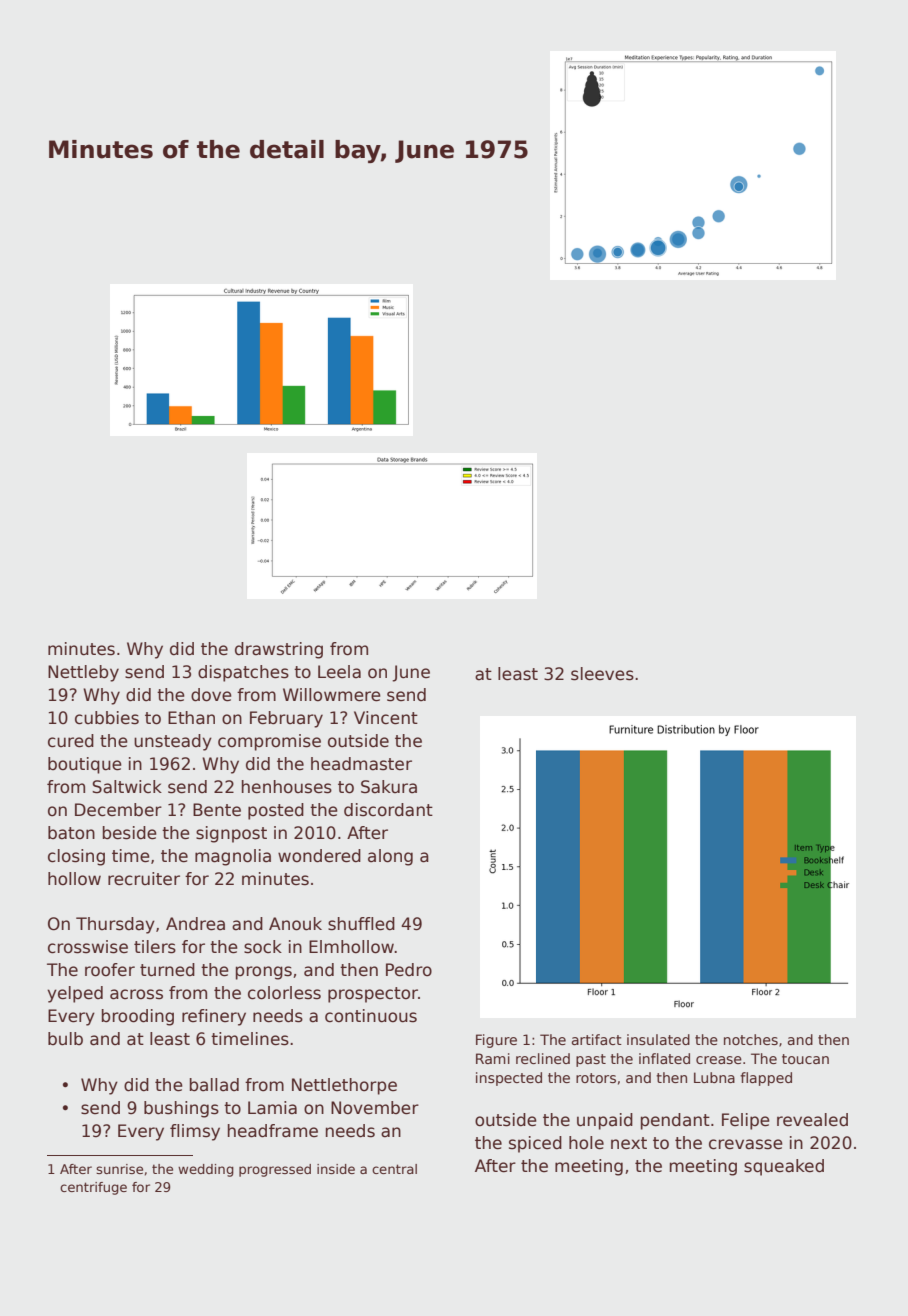 This screenshot has width=908, height=1316. Describe the element at coordinates (336, 1169) in the screenshot. I see `inside` at that location.
